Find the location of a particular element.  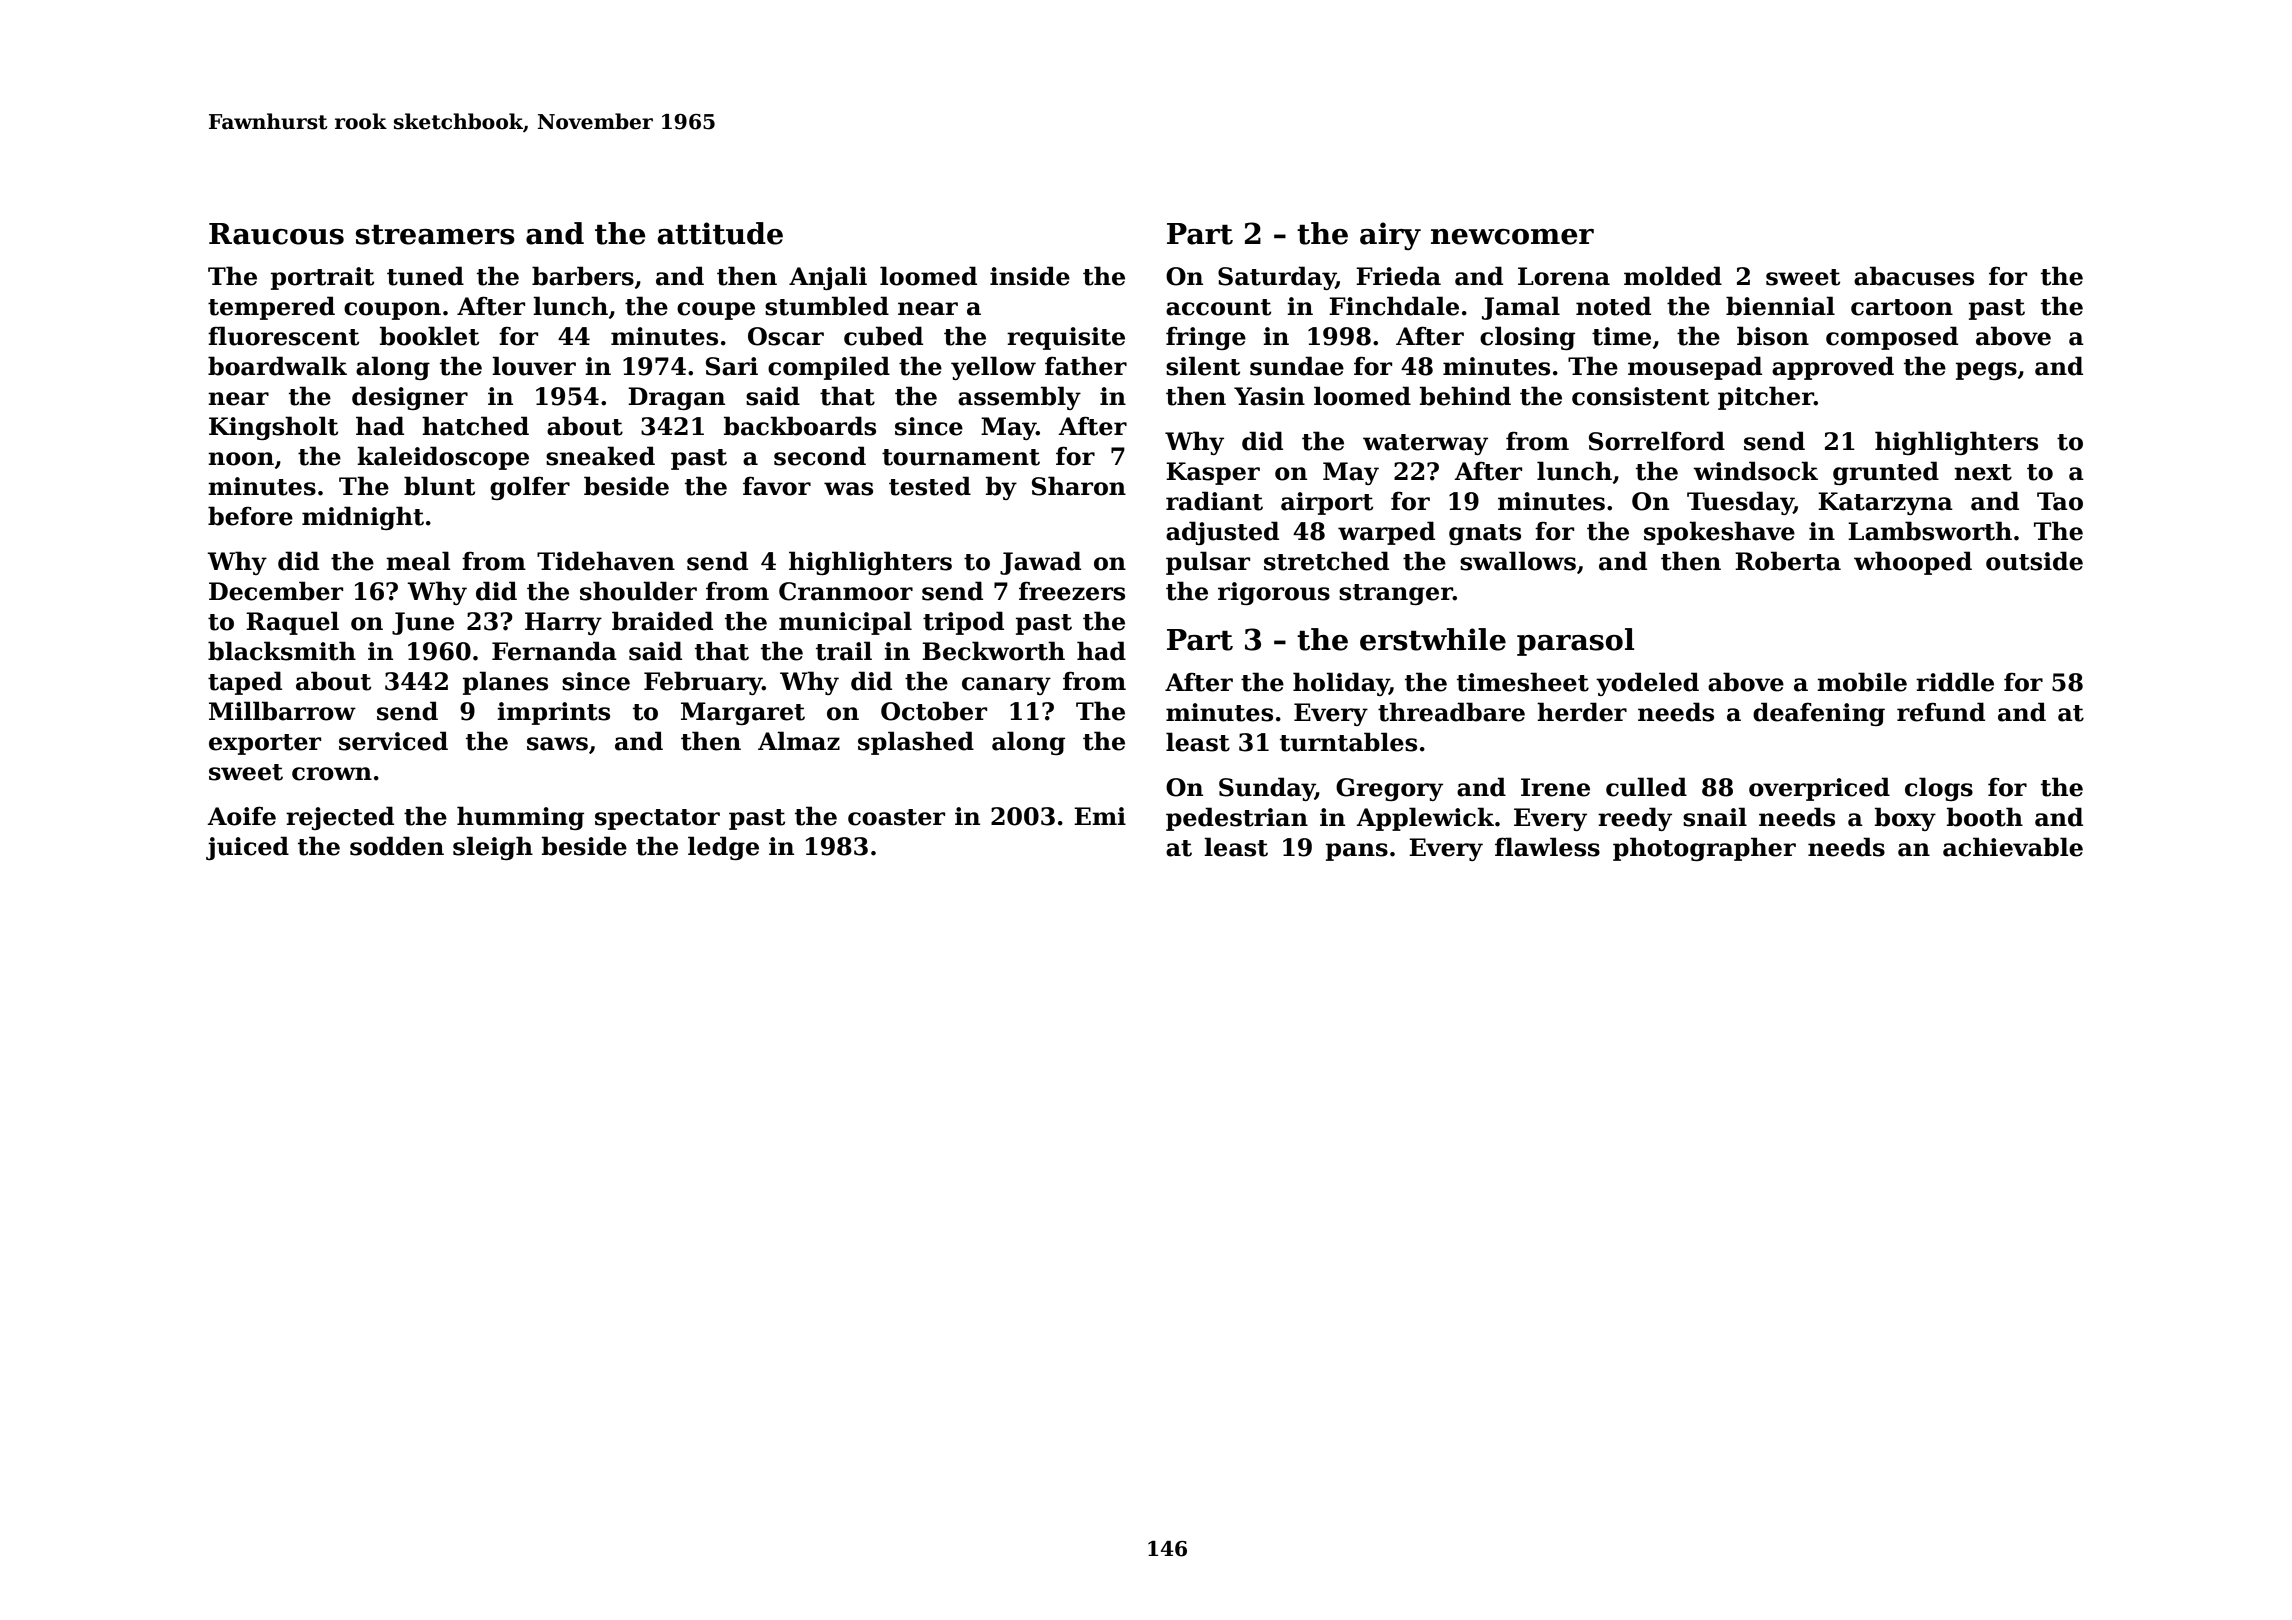

Raucous is located at coordinates (276, 234).
